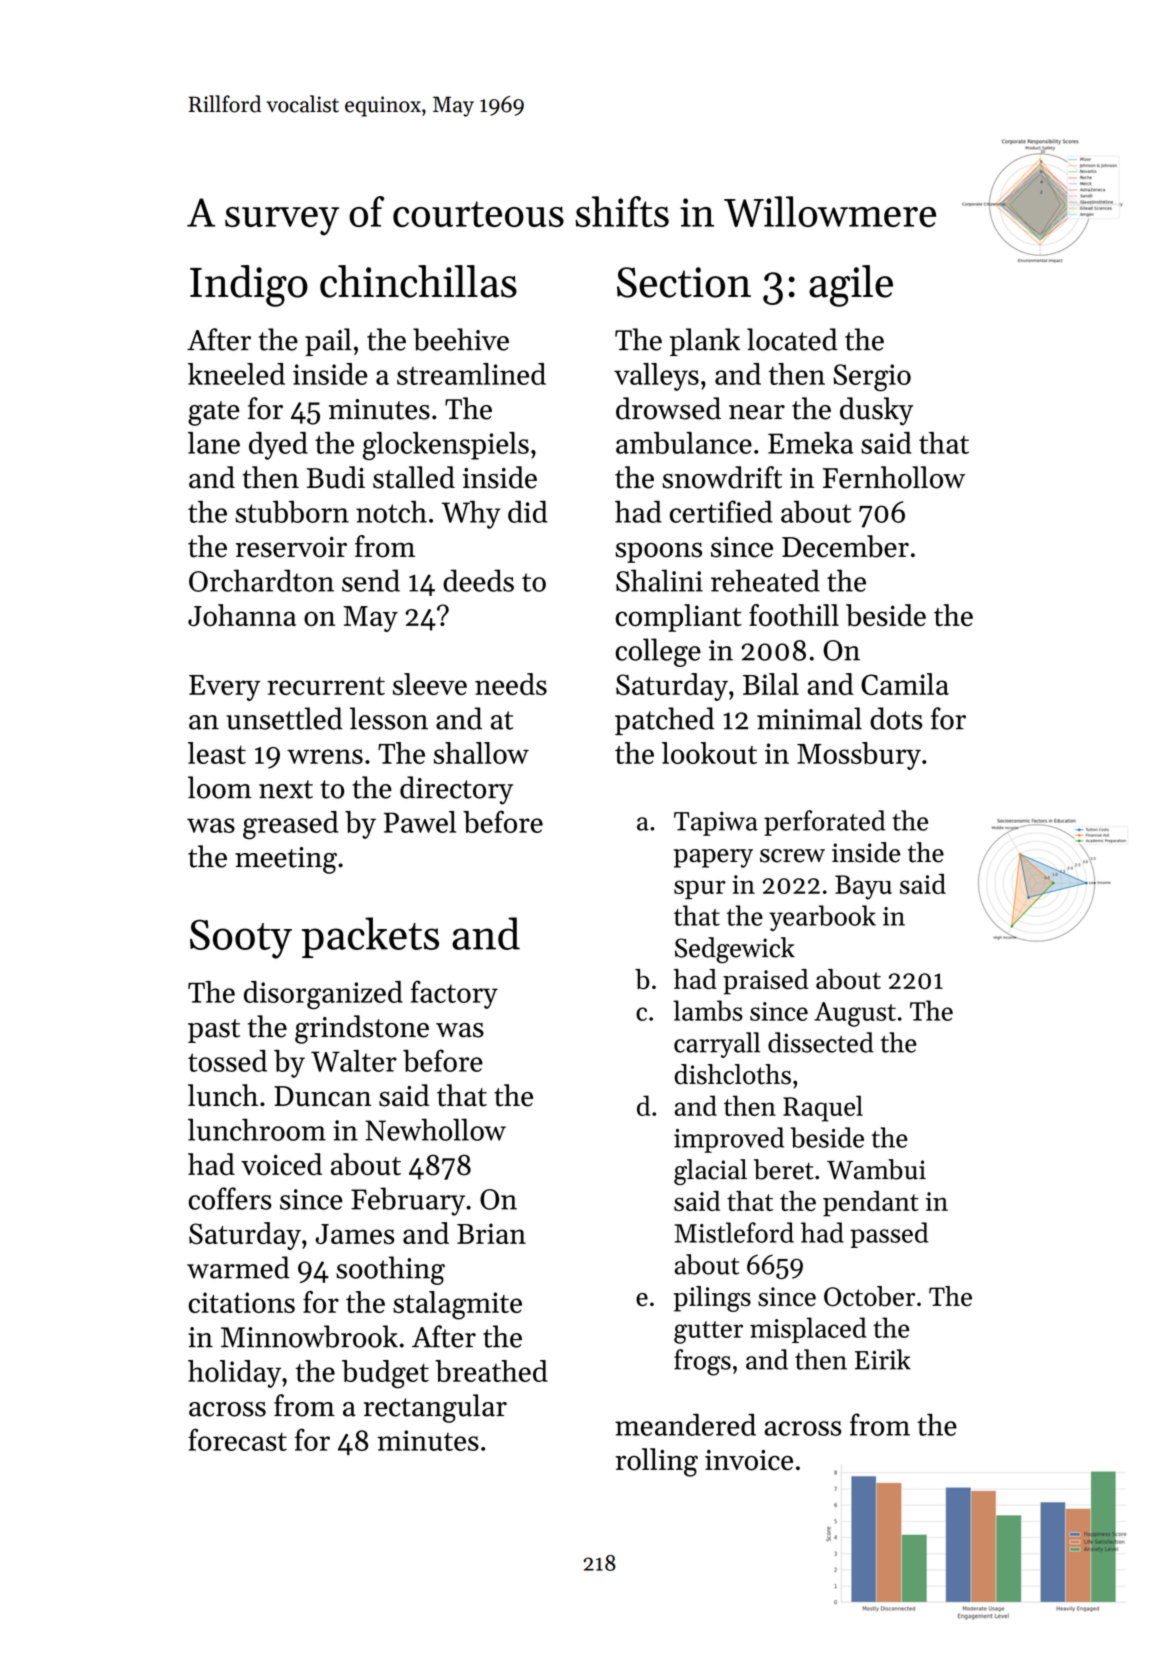  What do you see at coordinates (713, 858) in the screenshot?
I see `papery` at bounding box center [713, 858].
